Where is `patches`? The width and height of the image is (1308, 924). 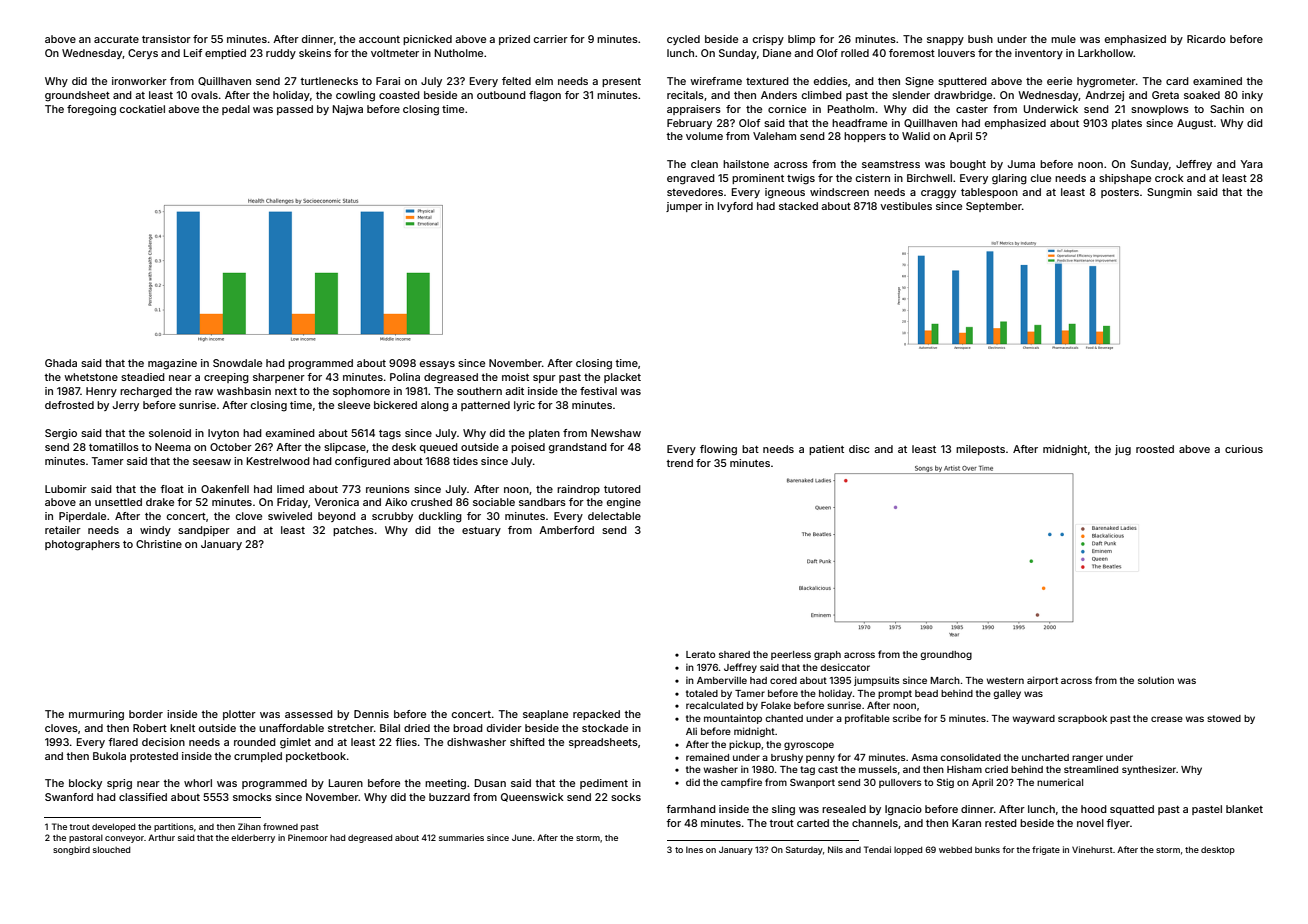 patches is located at coordinates (353, 531).
